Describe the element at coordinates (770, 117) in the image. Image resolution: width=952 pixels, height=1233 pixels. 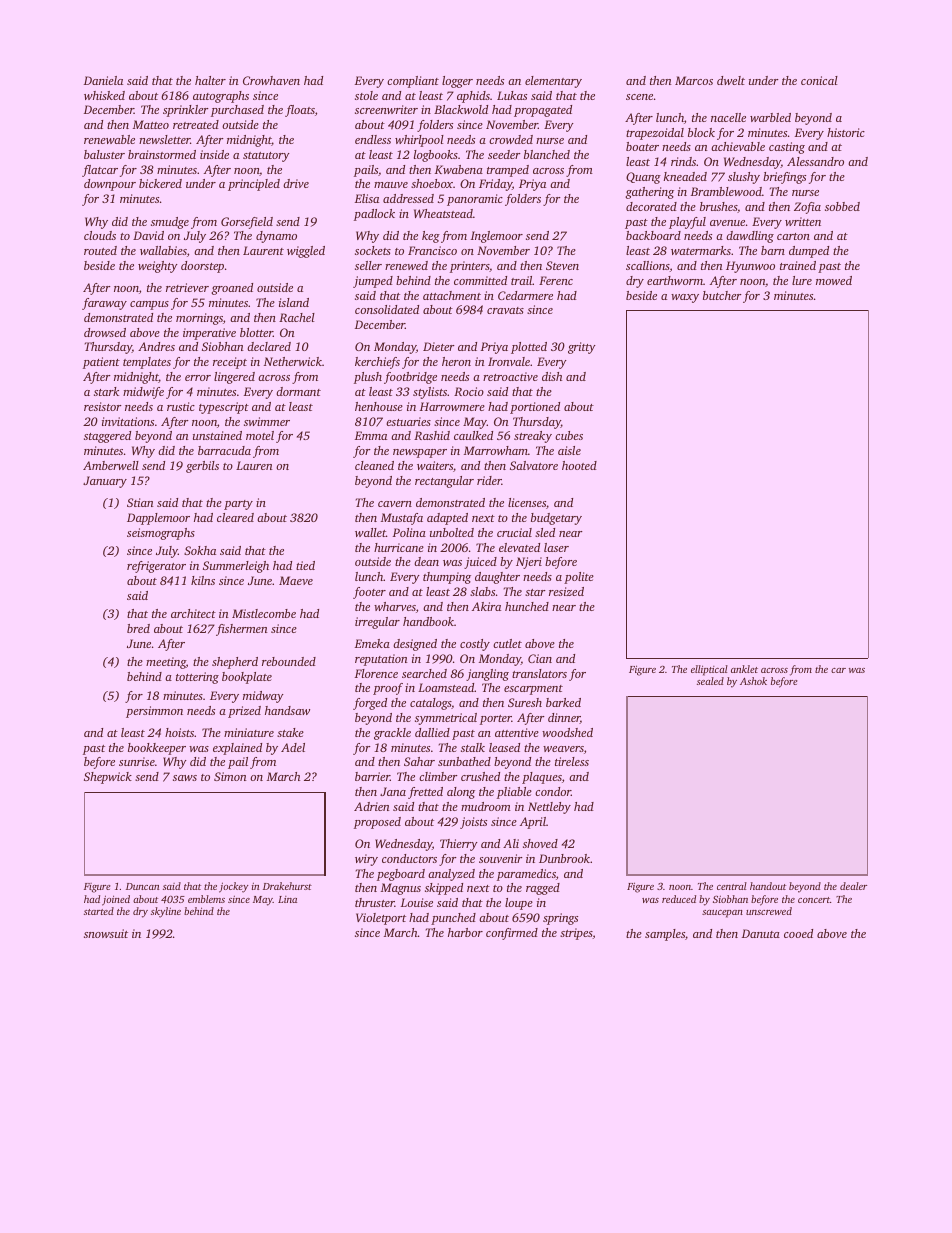
I see `warbled` at that location.
